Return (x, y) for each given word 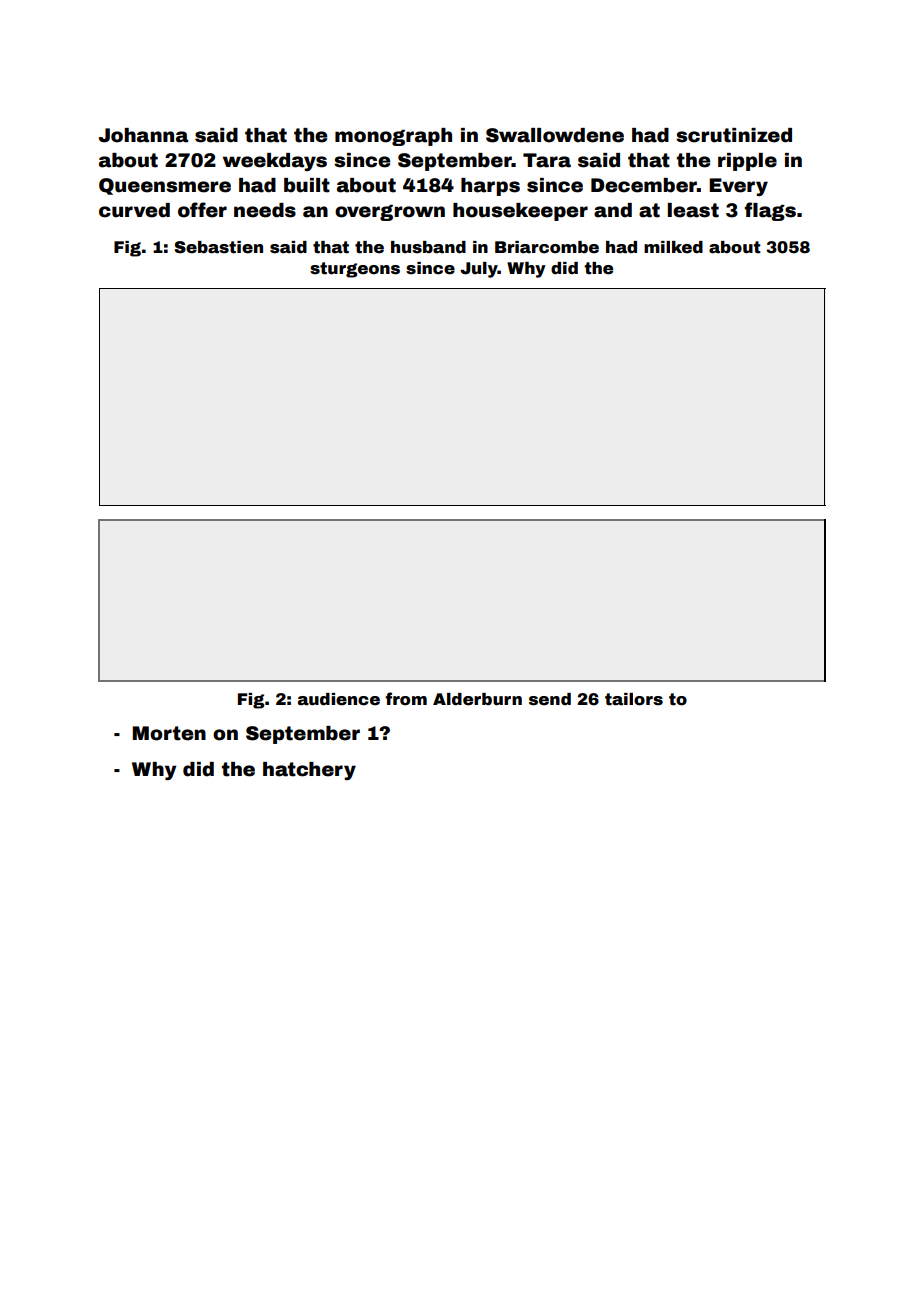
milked (673, 247)
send (550, 699)
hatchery (309, 771)
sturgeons (355, 270)
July (479, 270)
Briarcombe (547, 247)
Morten (169, 733)
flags (770, 211)
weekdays (275, 162)
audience (339, 699)
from (406, 699)
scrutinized (734, 135)
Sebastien (218, 247)
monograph (393, 137)
